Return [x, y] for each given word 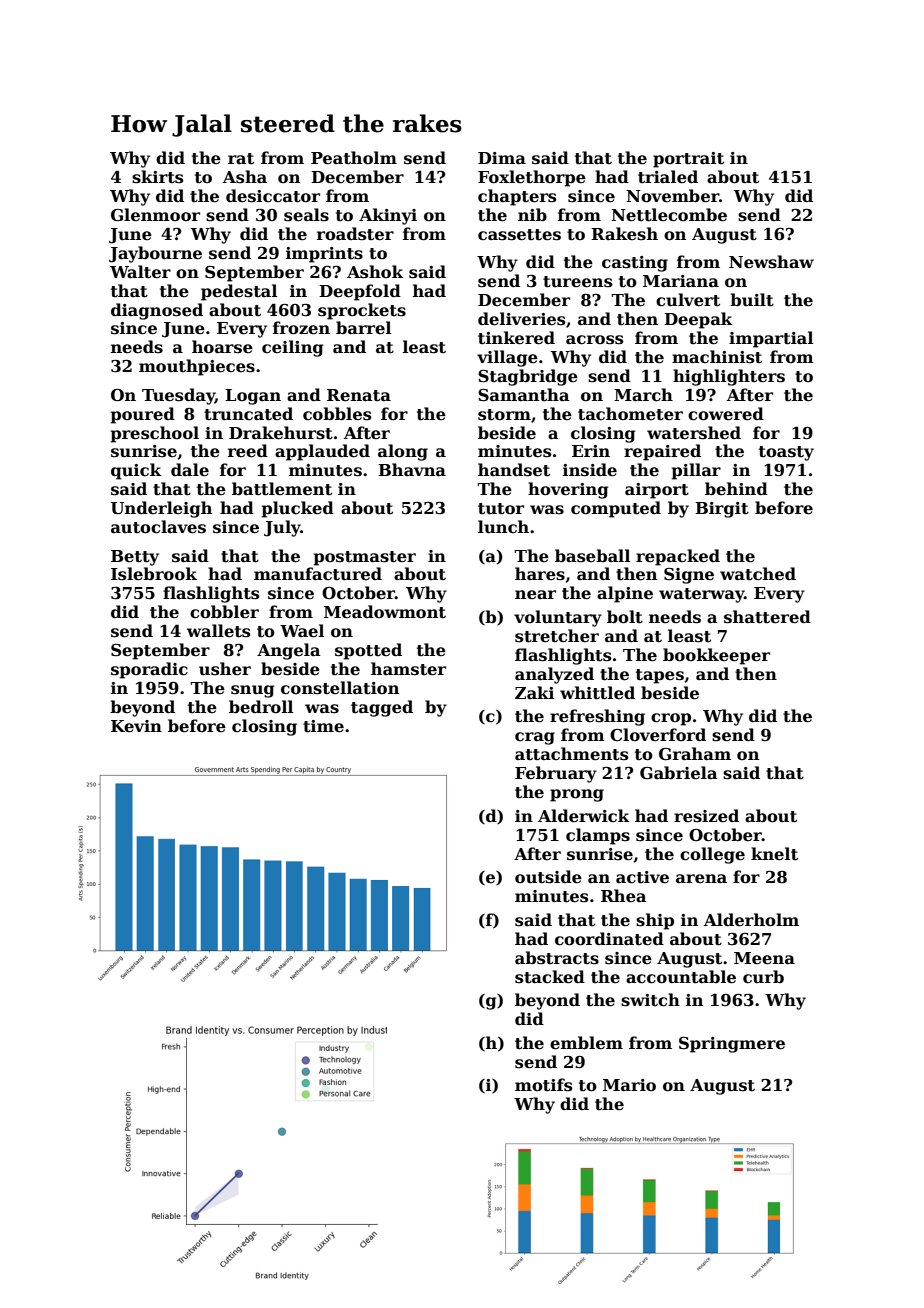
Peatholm [354, 158]
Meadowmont [385, 612]
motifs [543, 1085]
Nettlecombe [669, 215]
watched [758, 574]
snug [252, 691]
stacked [550, 977]
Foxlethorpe [532, 178]
